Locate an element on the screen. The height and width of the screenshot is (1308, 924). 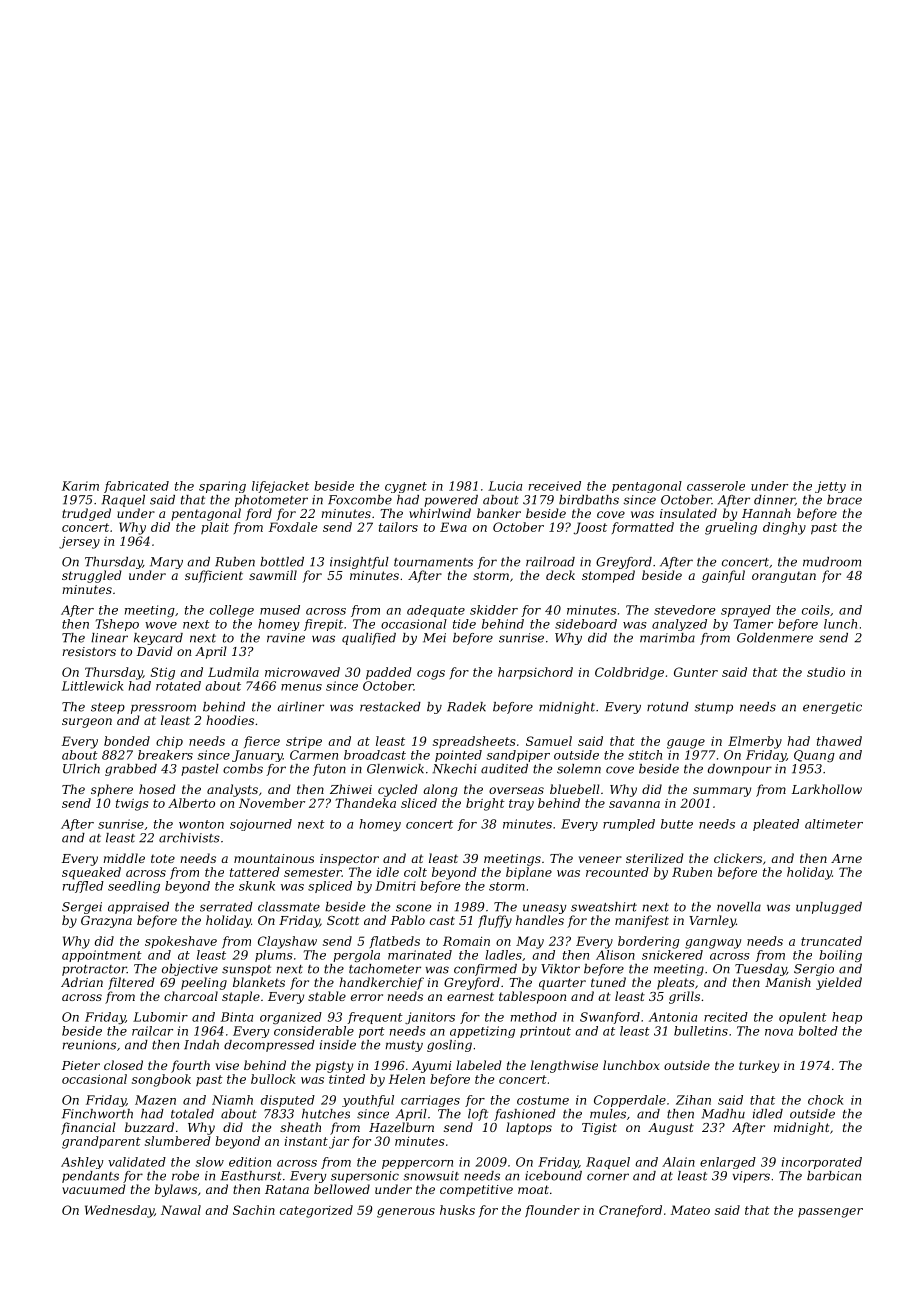
plait is located at coordinates (215, 528).
